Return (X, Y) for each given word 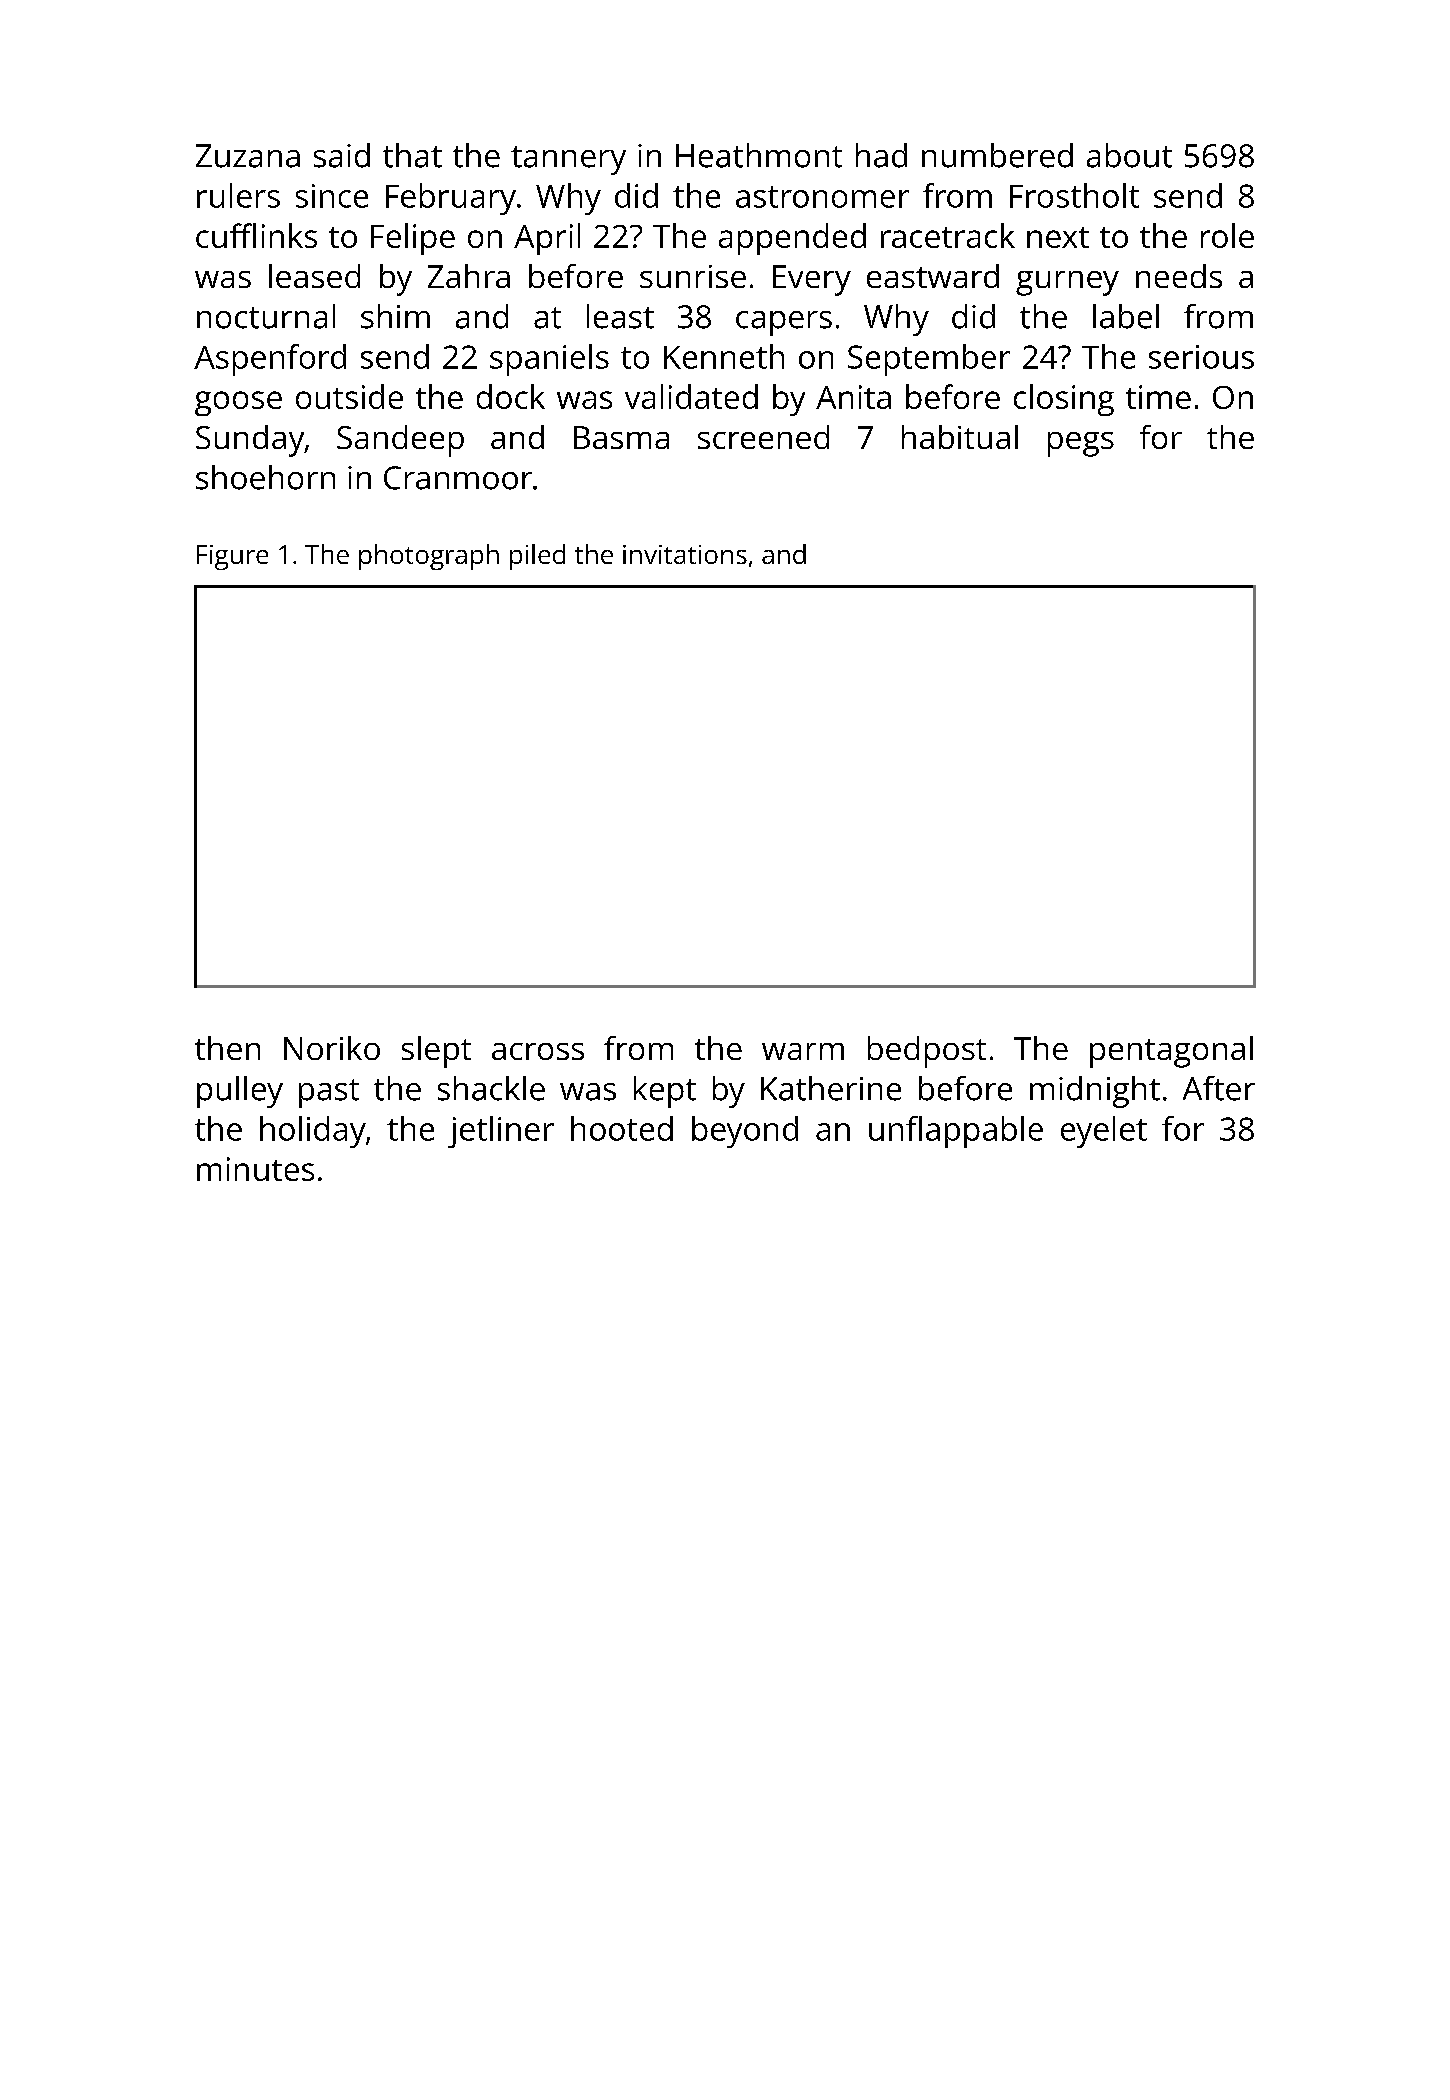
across (538, 1051)
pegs (1081, 444)
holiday (313, 1132)
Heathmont (759, 155)
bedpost (927, 1052)
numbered (997, 155)
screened (763, 437)
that (412, 155)
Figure (232, 557)
